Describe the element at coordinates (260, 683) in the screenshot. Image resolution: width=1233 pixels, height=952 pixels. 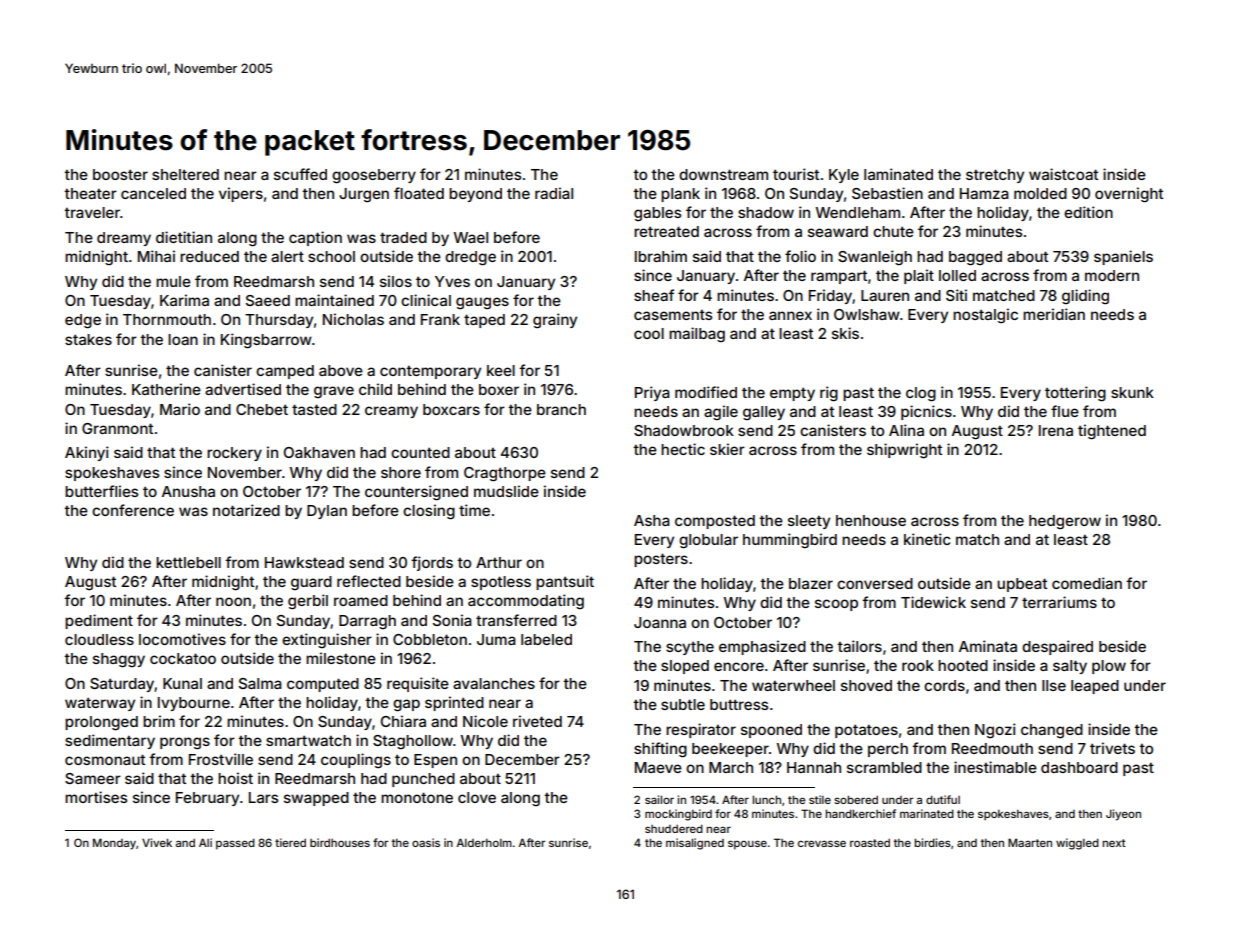
I see `Salma` at that location.
